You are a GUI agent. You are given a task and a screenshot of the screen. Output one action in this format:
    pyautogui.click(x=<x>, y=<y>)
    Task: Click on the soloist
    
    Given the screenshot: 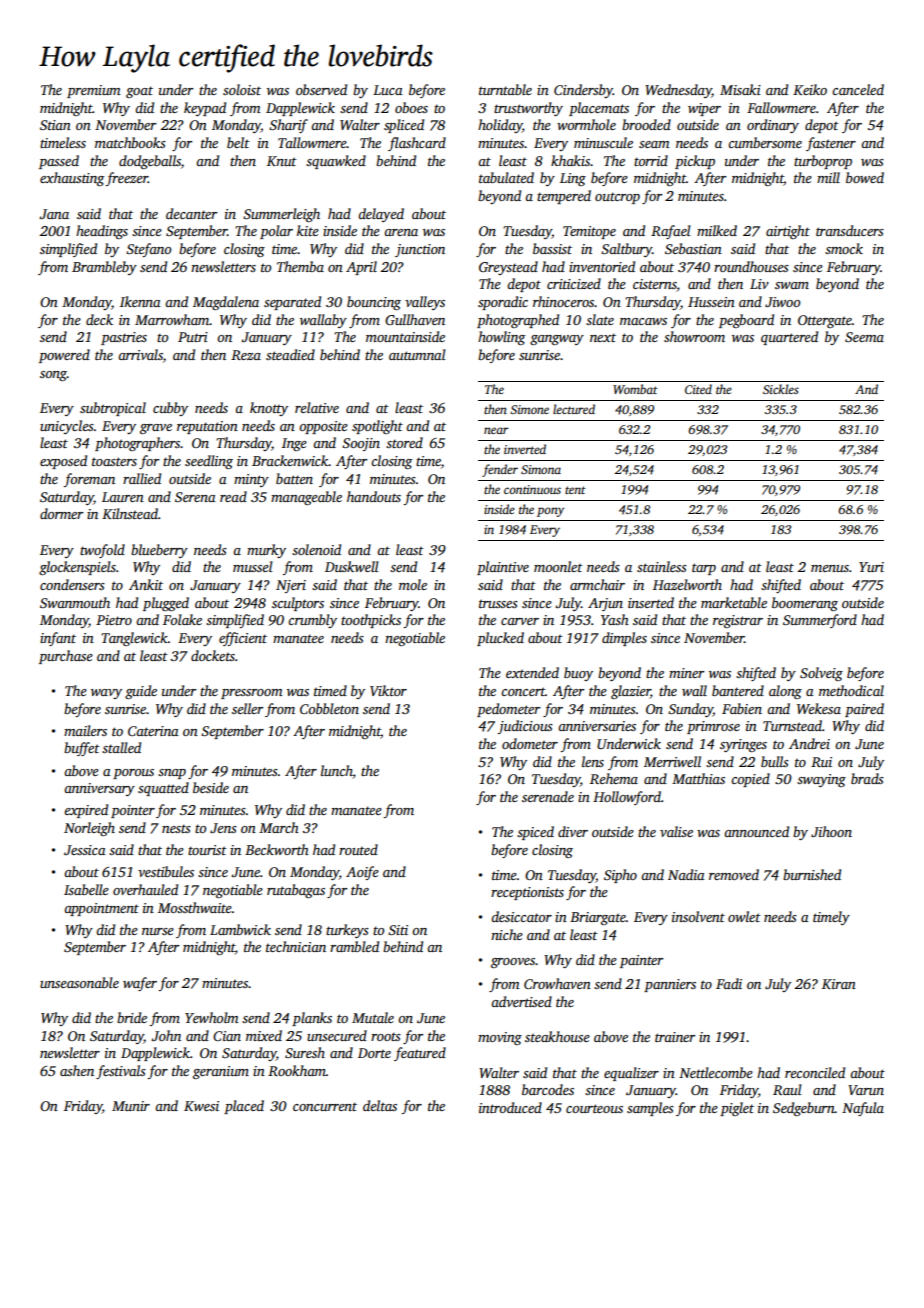 What is the action you would take?
    pyautogui.click(x=242, y=89)
